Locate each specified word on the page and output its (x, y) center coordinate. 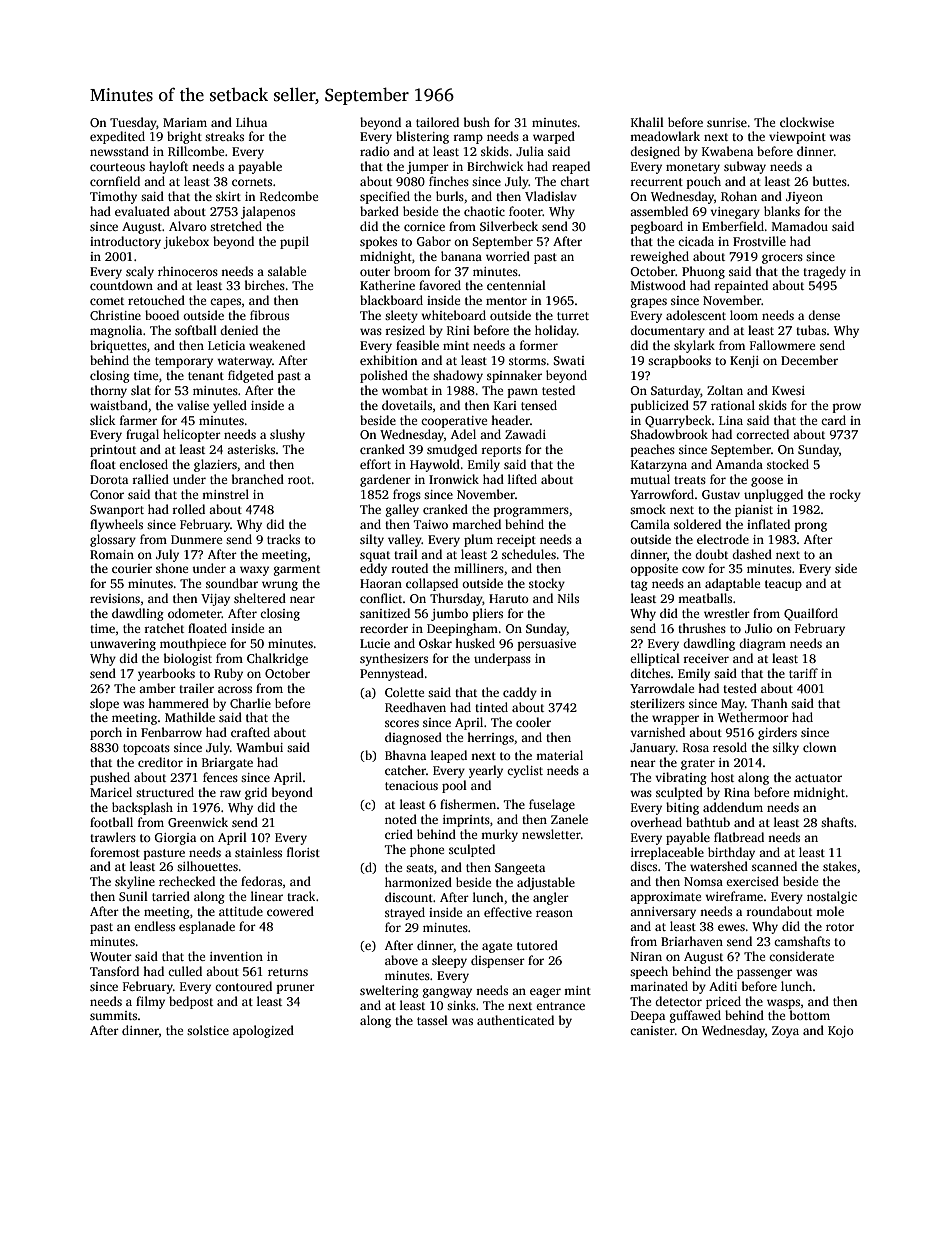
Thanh (769, 703)
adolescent (696, 315)
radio (375, 151)
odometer (195, 613)
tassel (432, 1020)
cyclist (525, 771)
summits (113, 1015)
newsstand (119, 151)
